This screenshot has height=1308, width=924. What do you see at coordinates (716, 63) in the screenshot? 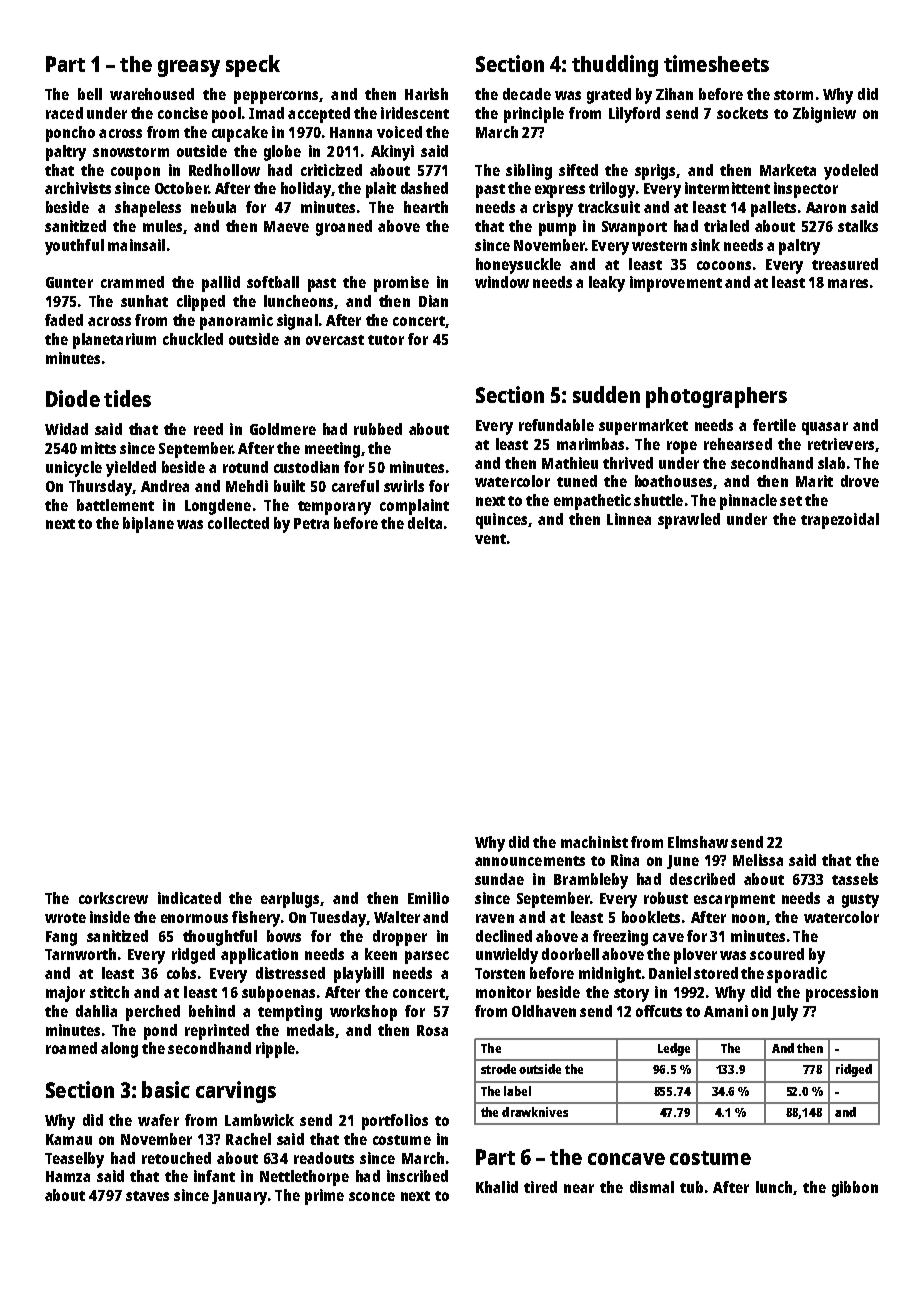
I see `timesheets` at bounding box center [716, 63].
